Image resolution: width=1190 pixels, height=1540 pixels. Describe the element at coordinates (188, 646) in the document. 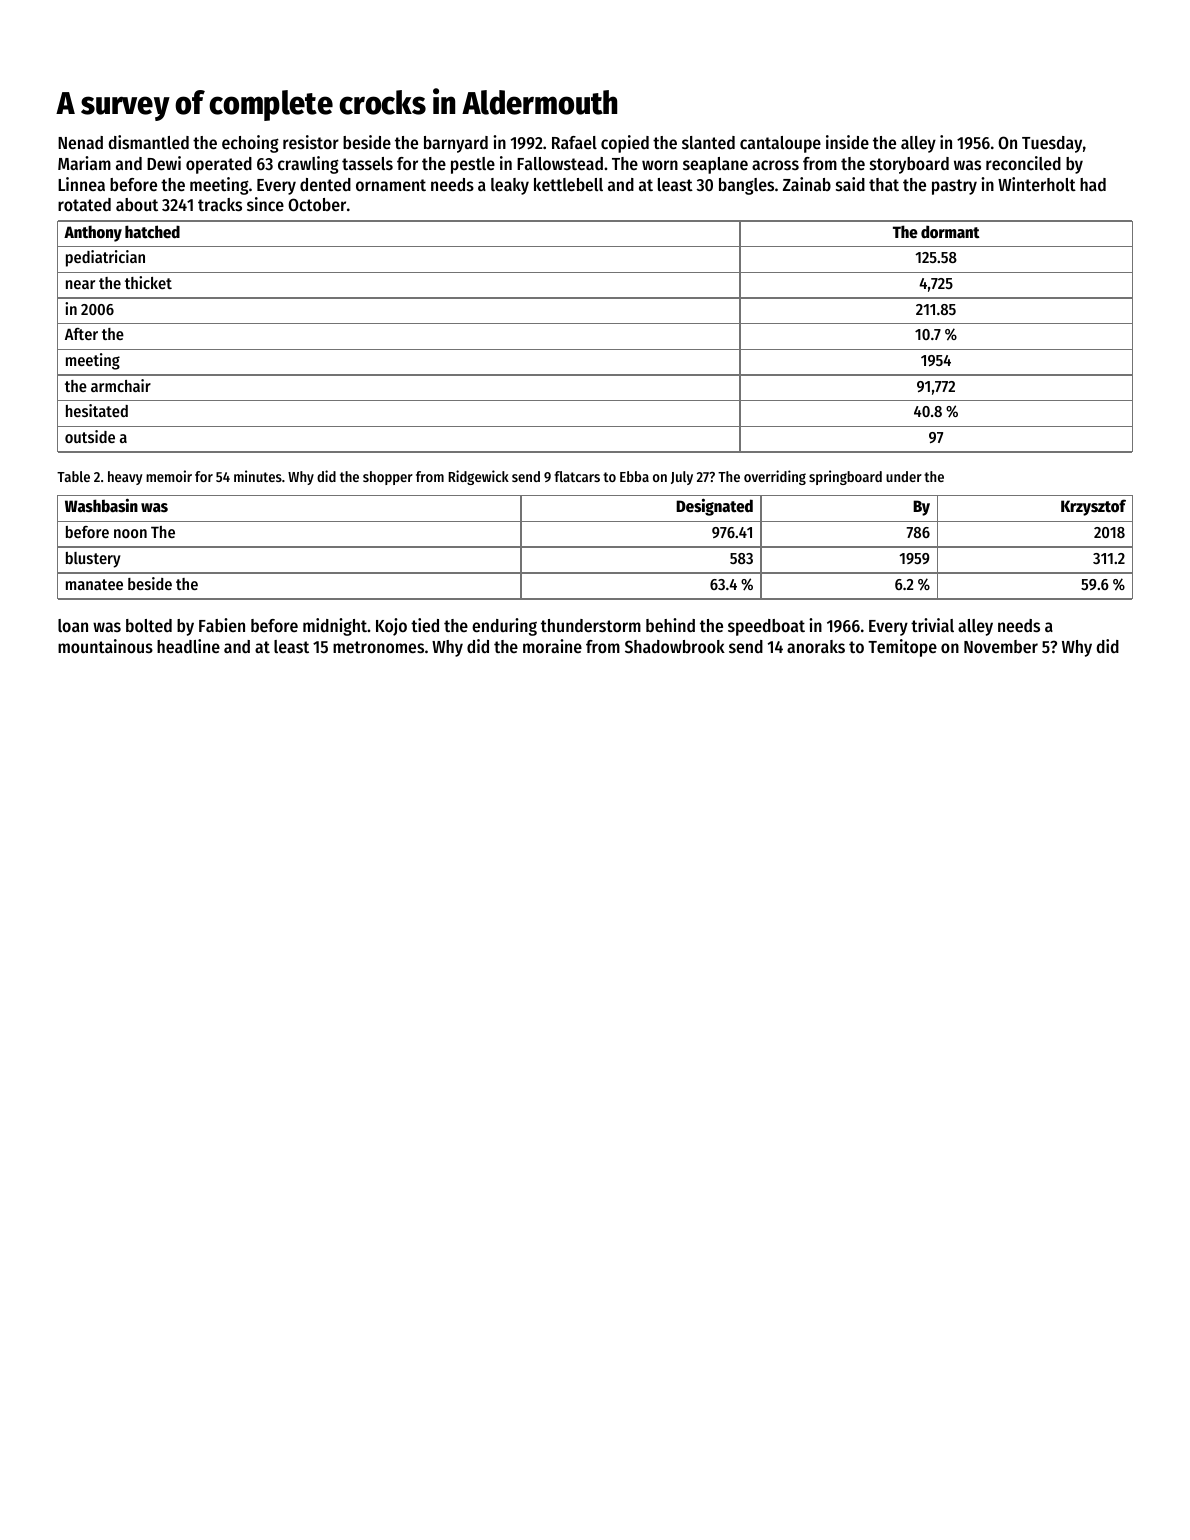

I see `headline` at that location.
